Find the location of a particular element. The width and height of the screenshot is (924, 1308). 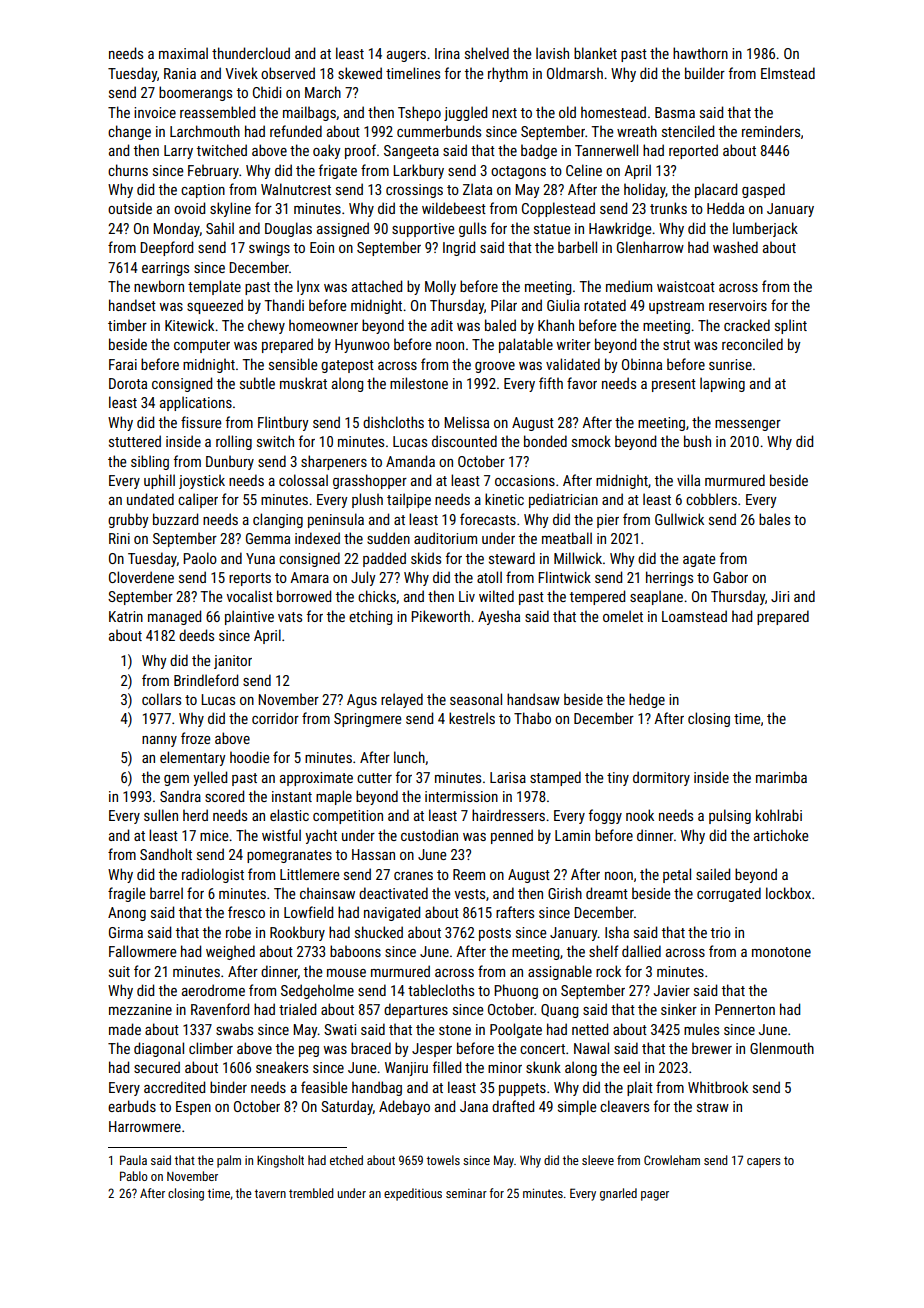

reminders is located at coordinates (771, 131).
